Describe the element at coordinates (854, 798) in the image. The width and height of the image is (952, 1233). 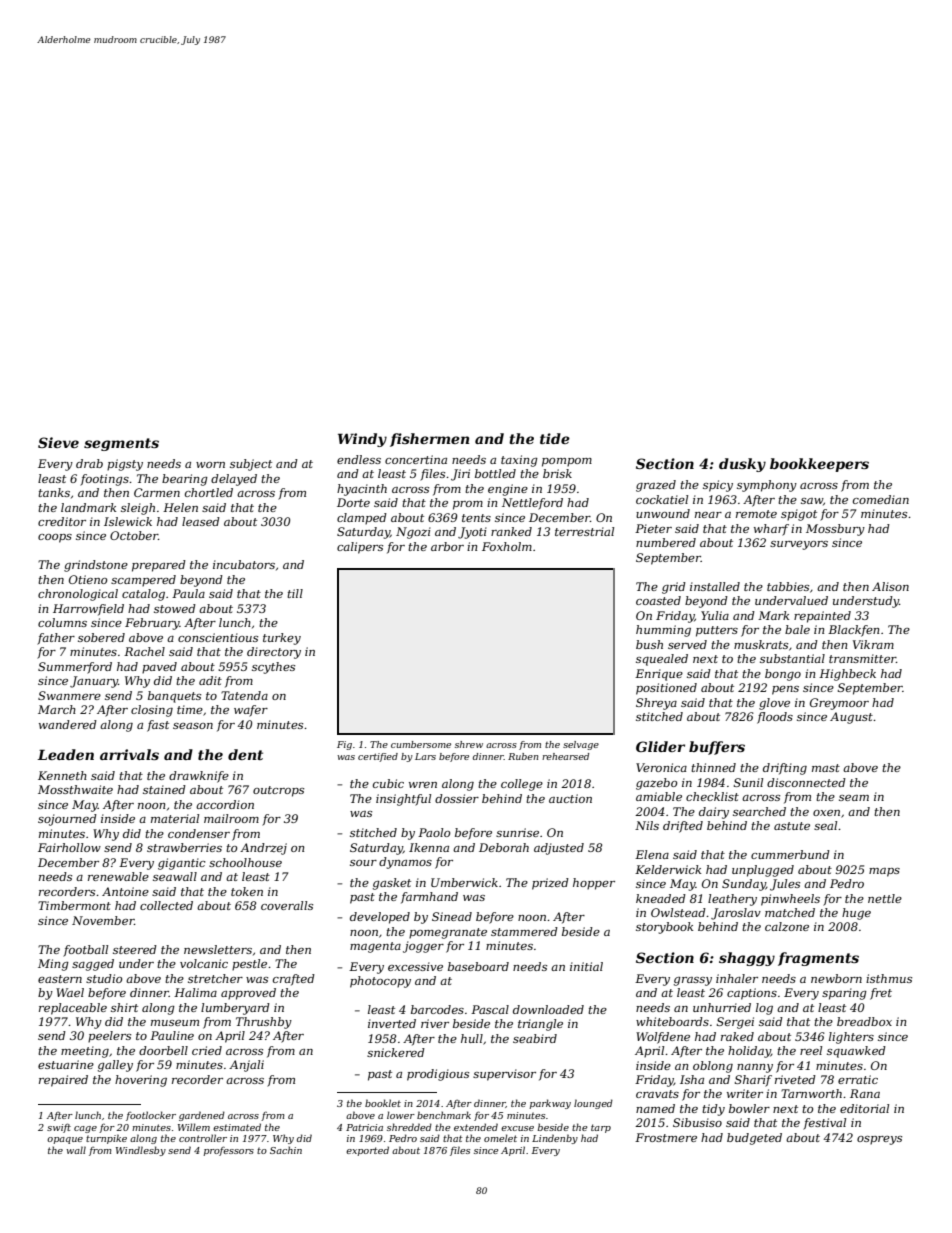
I see `seam` at that location.
